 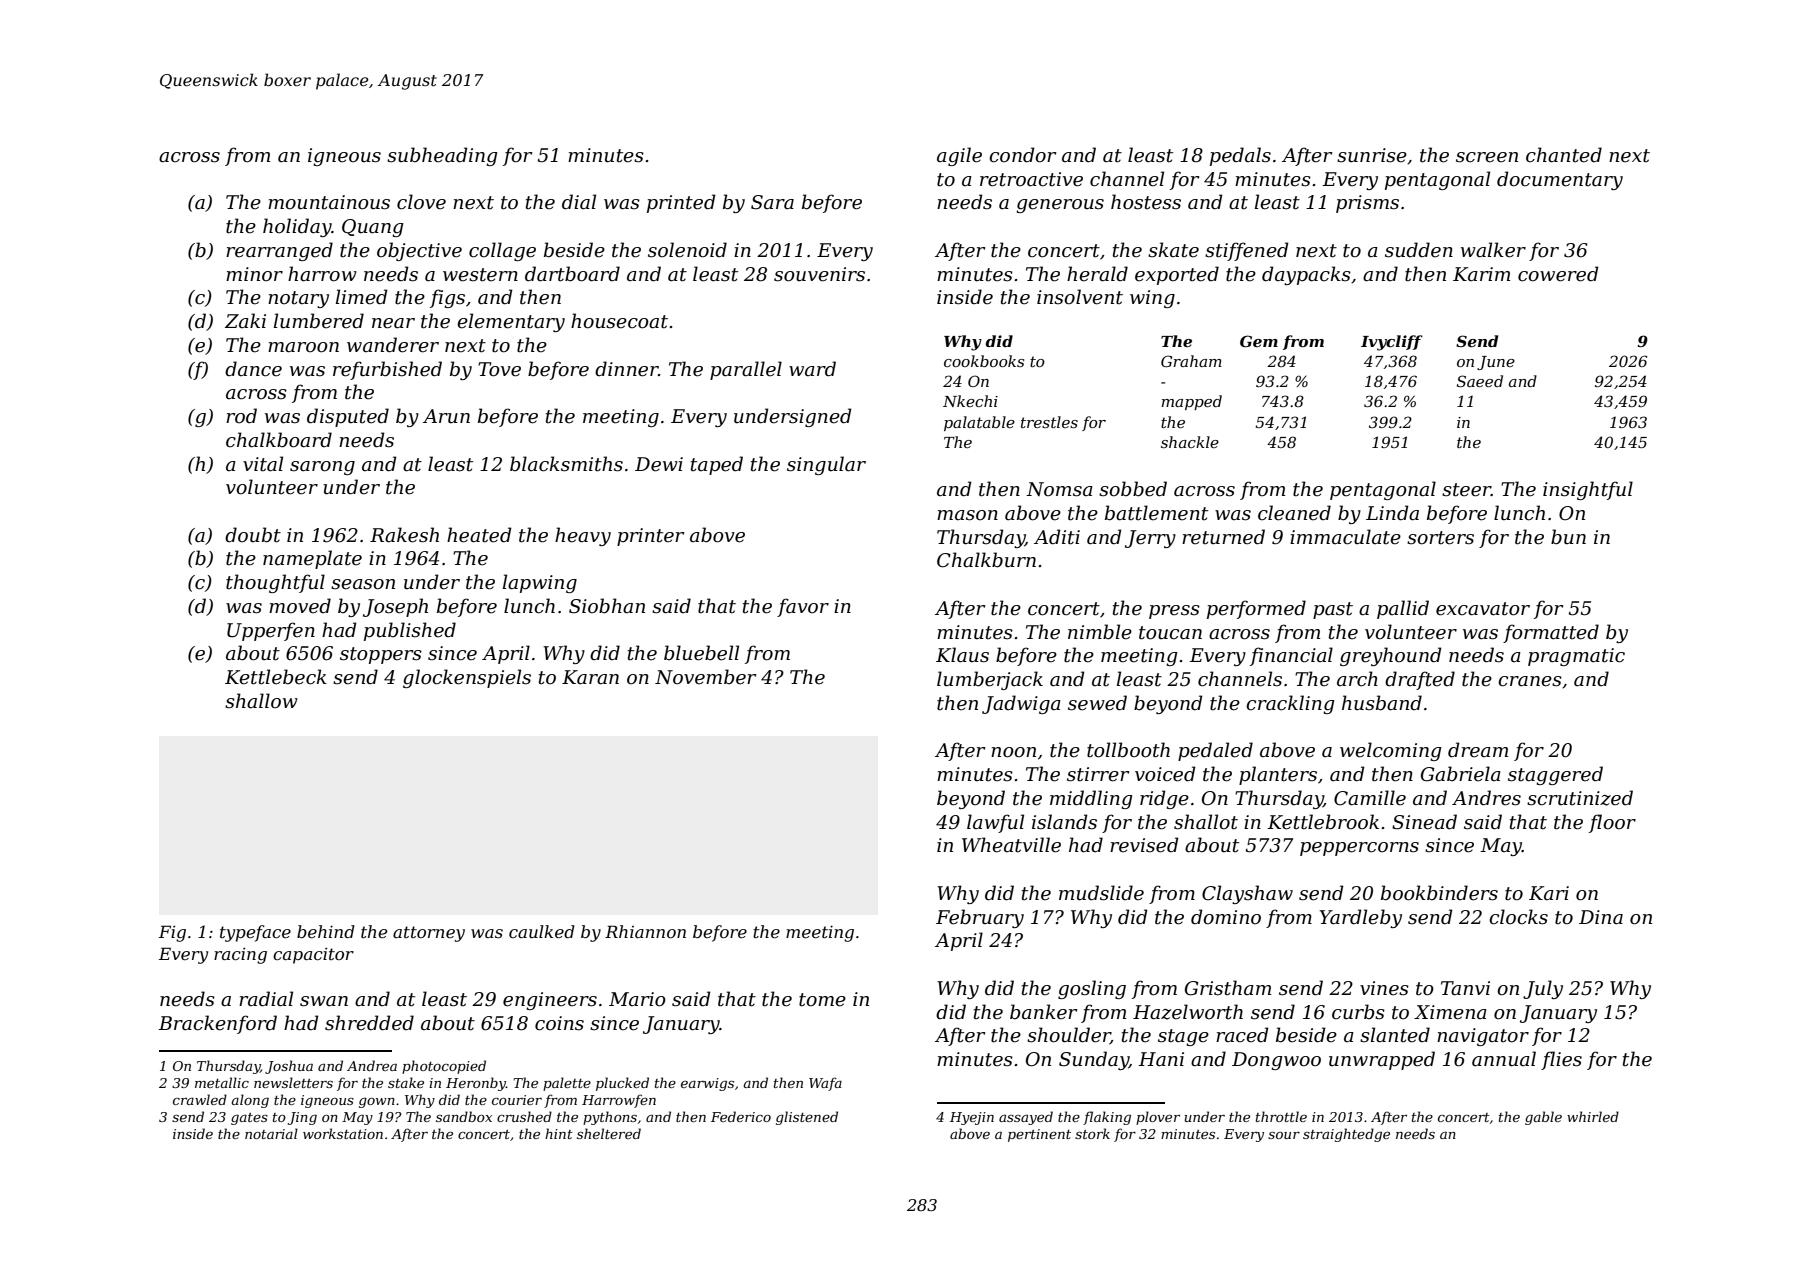 What do you see at coordinates (271, 1133) in the screenshot?
I see `notarial` at bounding box center [271, 1133].
